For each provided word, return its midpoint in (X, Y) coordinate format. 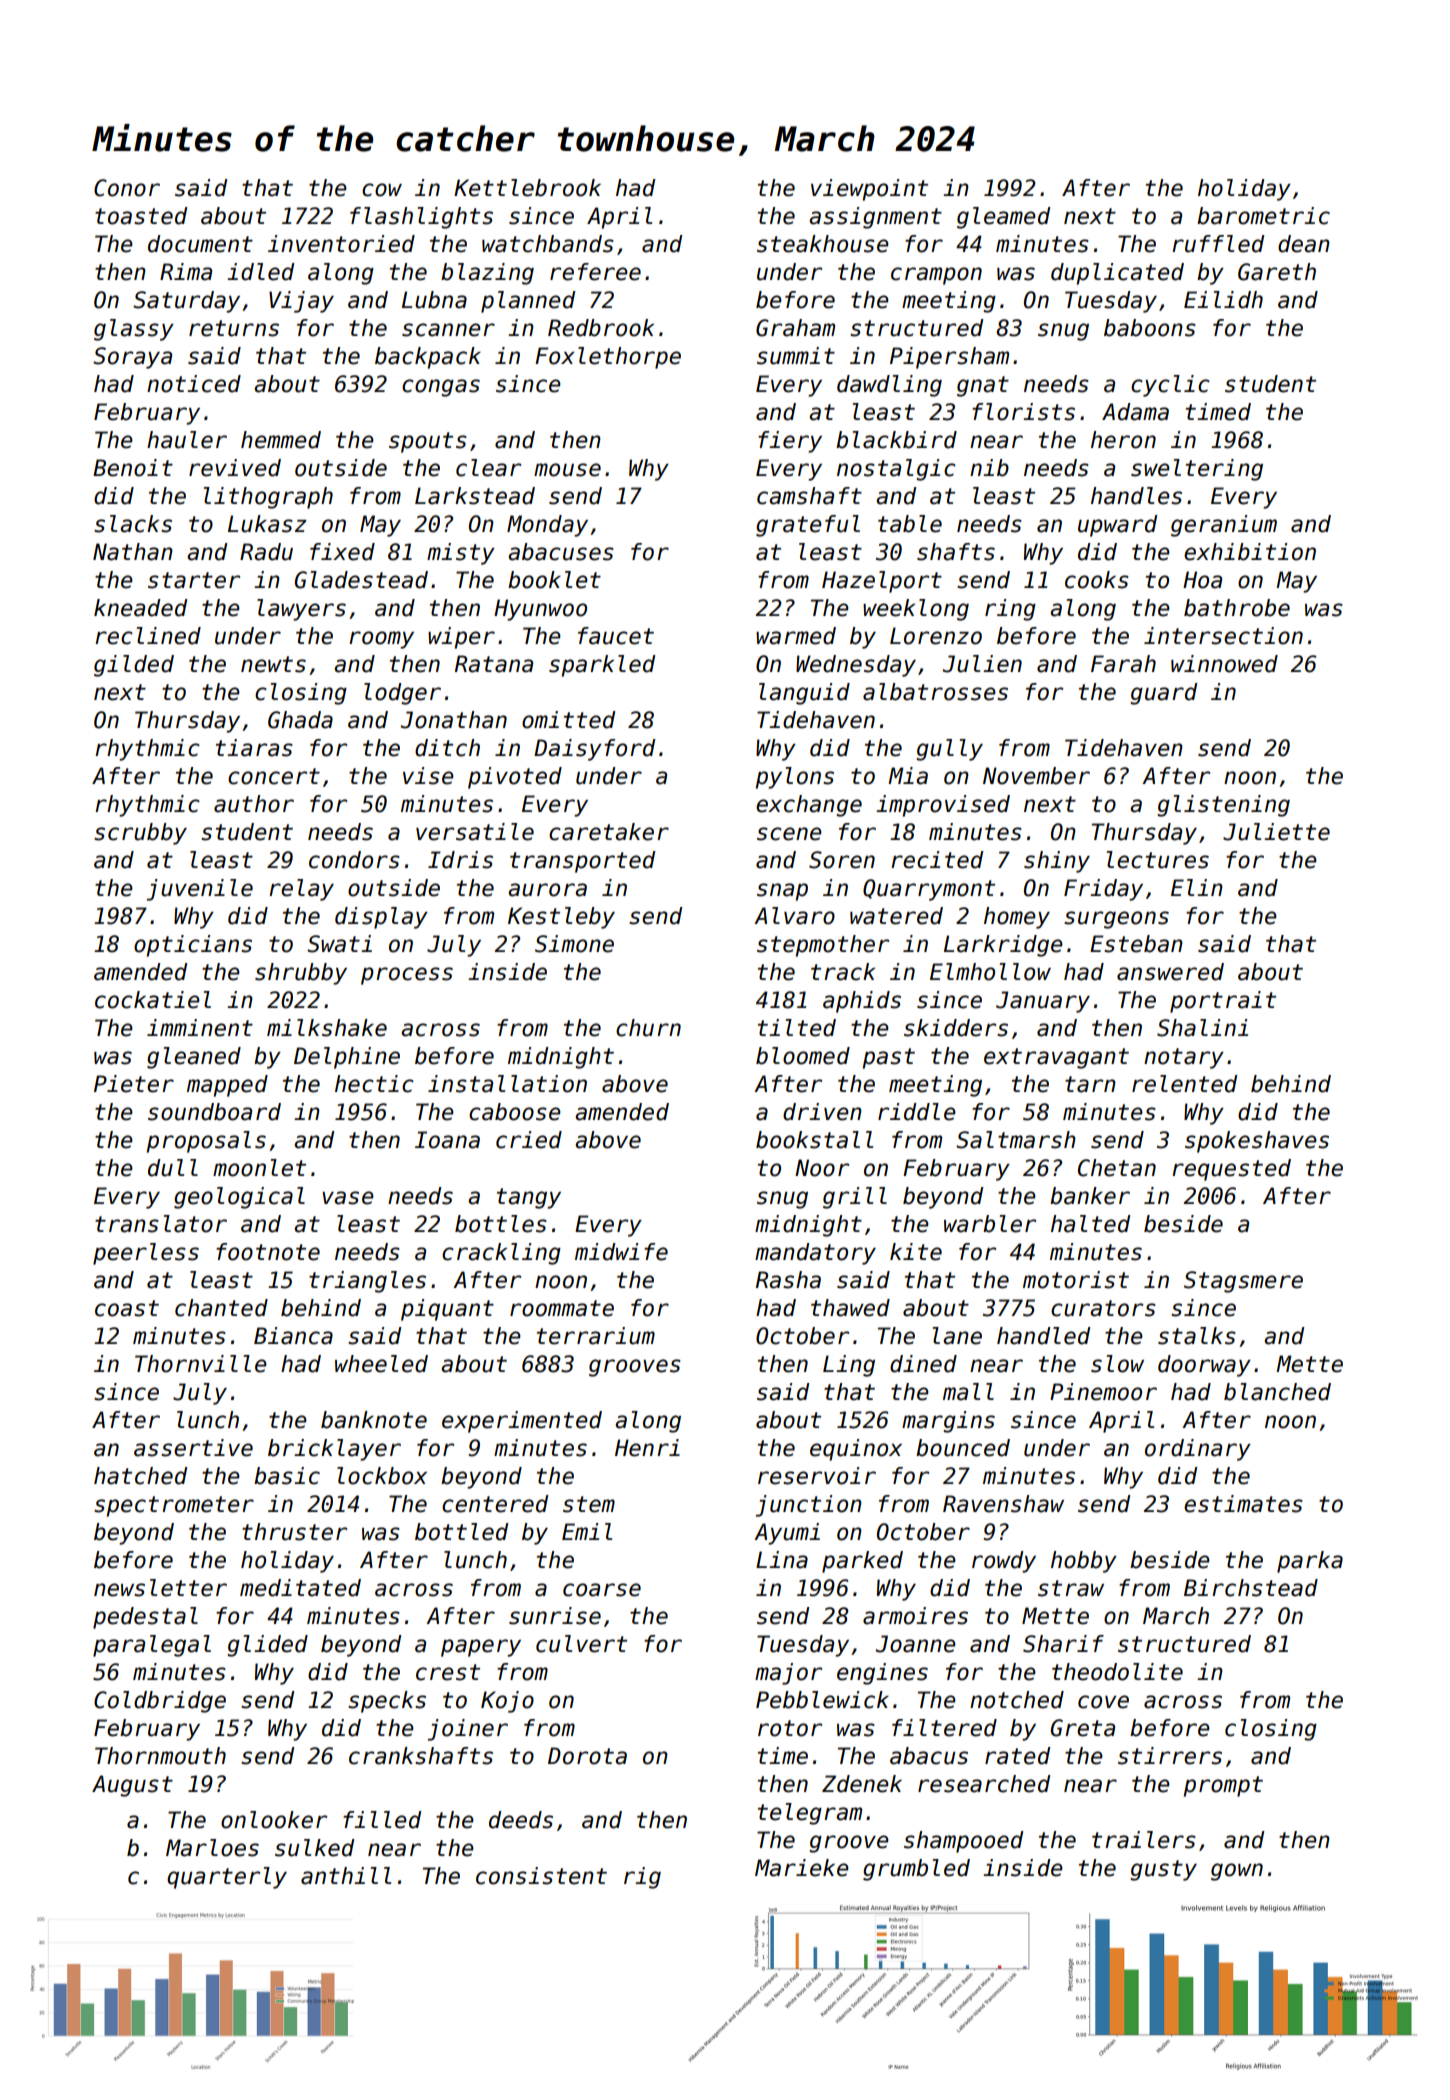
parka (1310, 1562)
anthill (346, 1876)
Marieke (802, 1868)
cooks (1097, 580)
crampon (936, 276)
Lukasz (267, 524)
